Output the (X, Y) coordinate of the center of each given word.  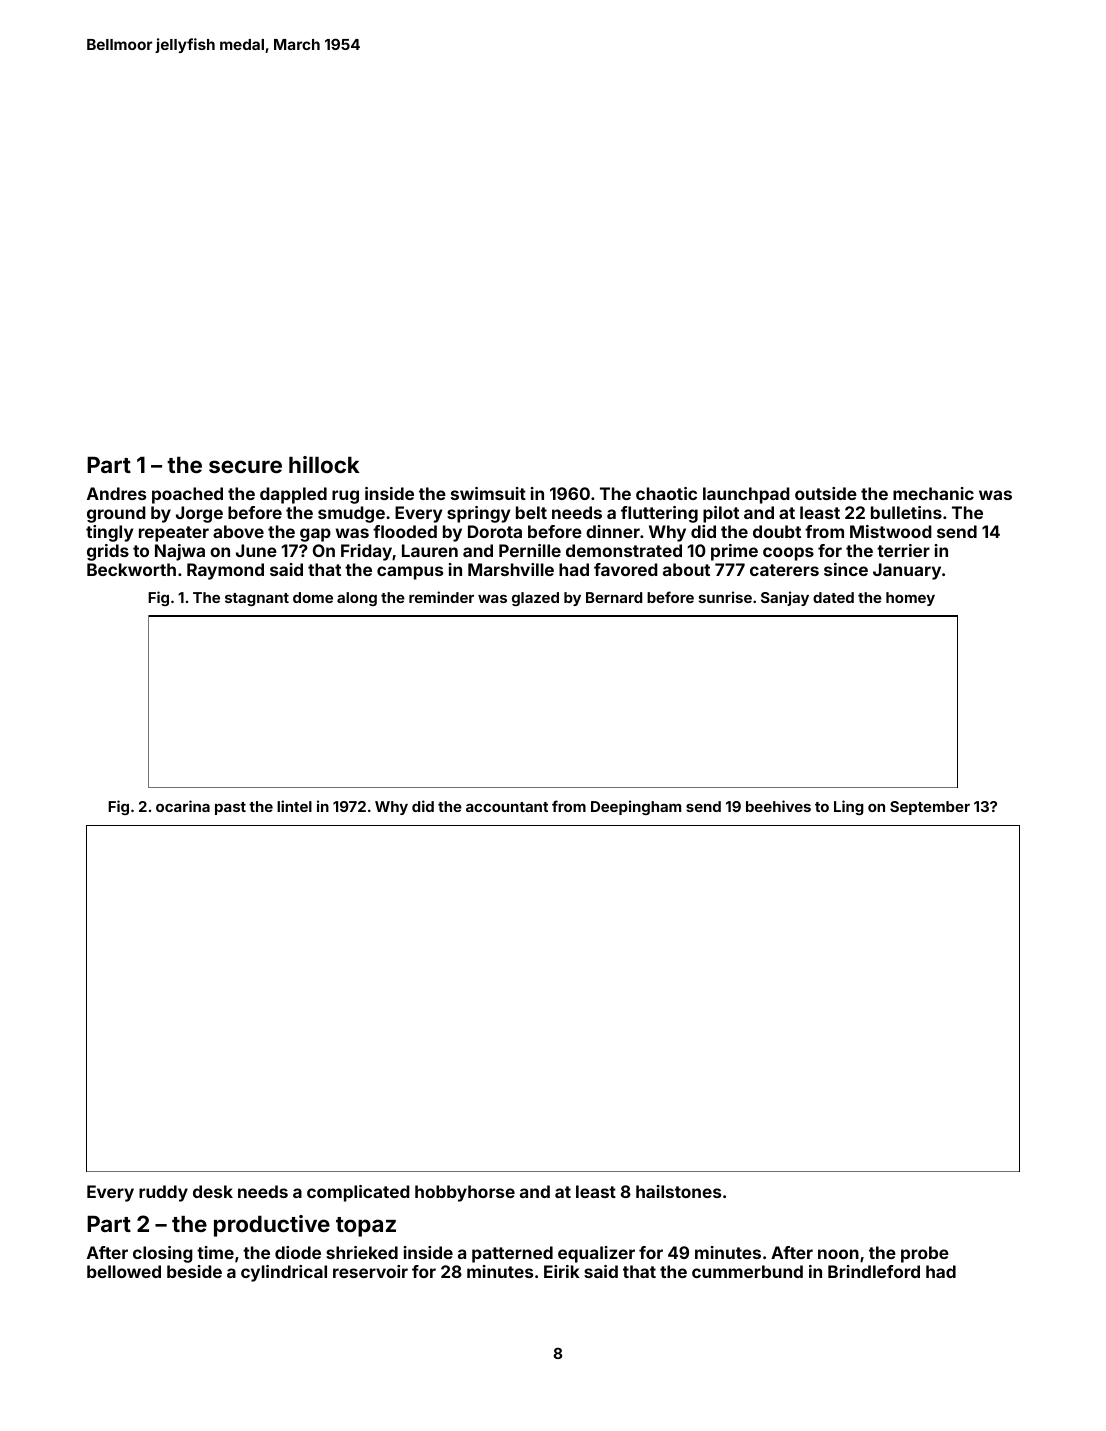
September (930, 808)
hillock (324, 464)
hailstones (678, 1191)
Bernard (614, 597)
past (230, 808)
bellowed (124, 1271)
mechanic (933, 493)
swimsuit (488, 493)
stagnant (257, 599)
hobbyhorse (465, 1193)
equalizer (596, 1254)
